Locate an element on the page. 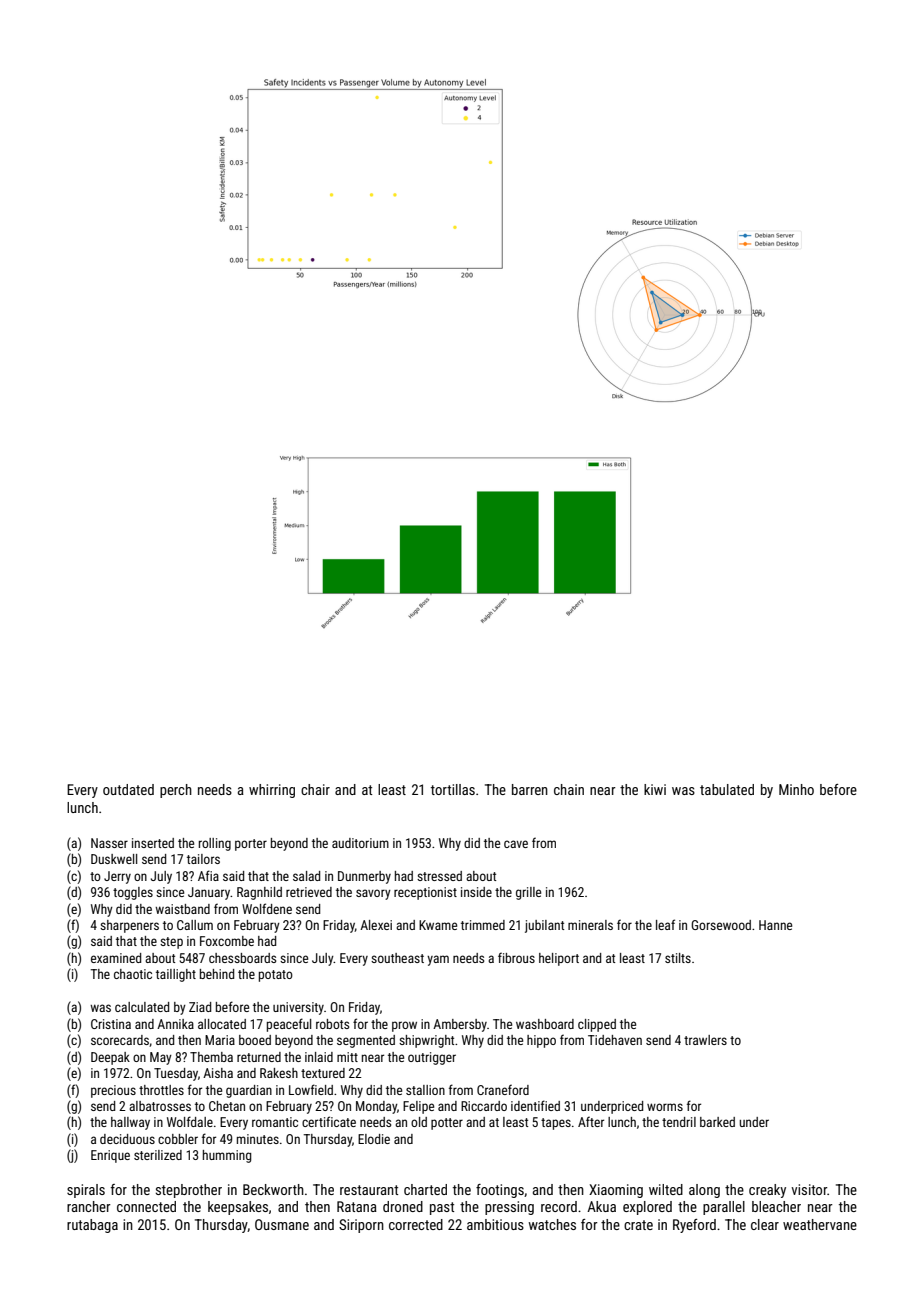 This page has height=1308, width=924. tabulated is located at coordinates (727, 789).
